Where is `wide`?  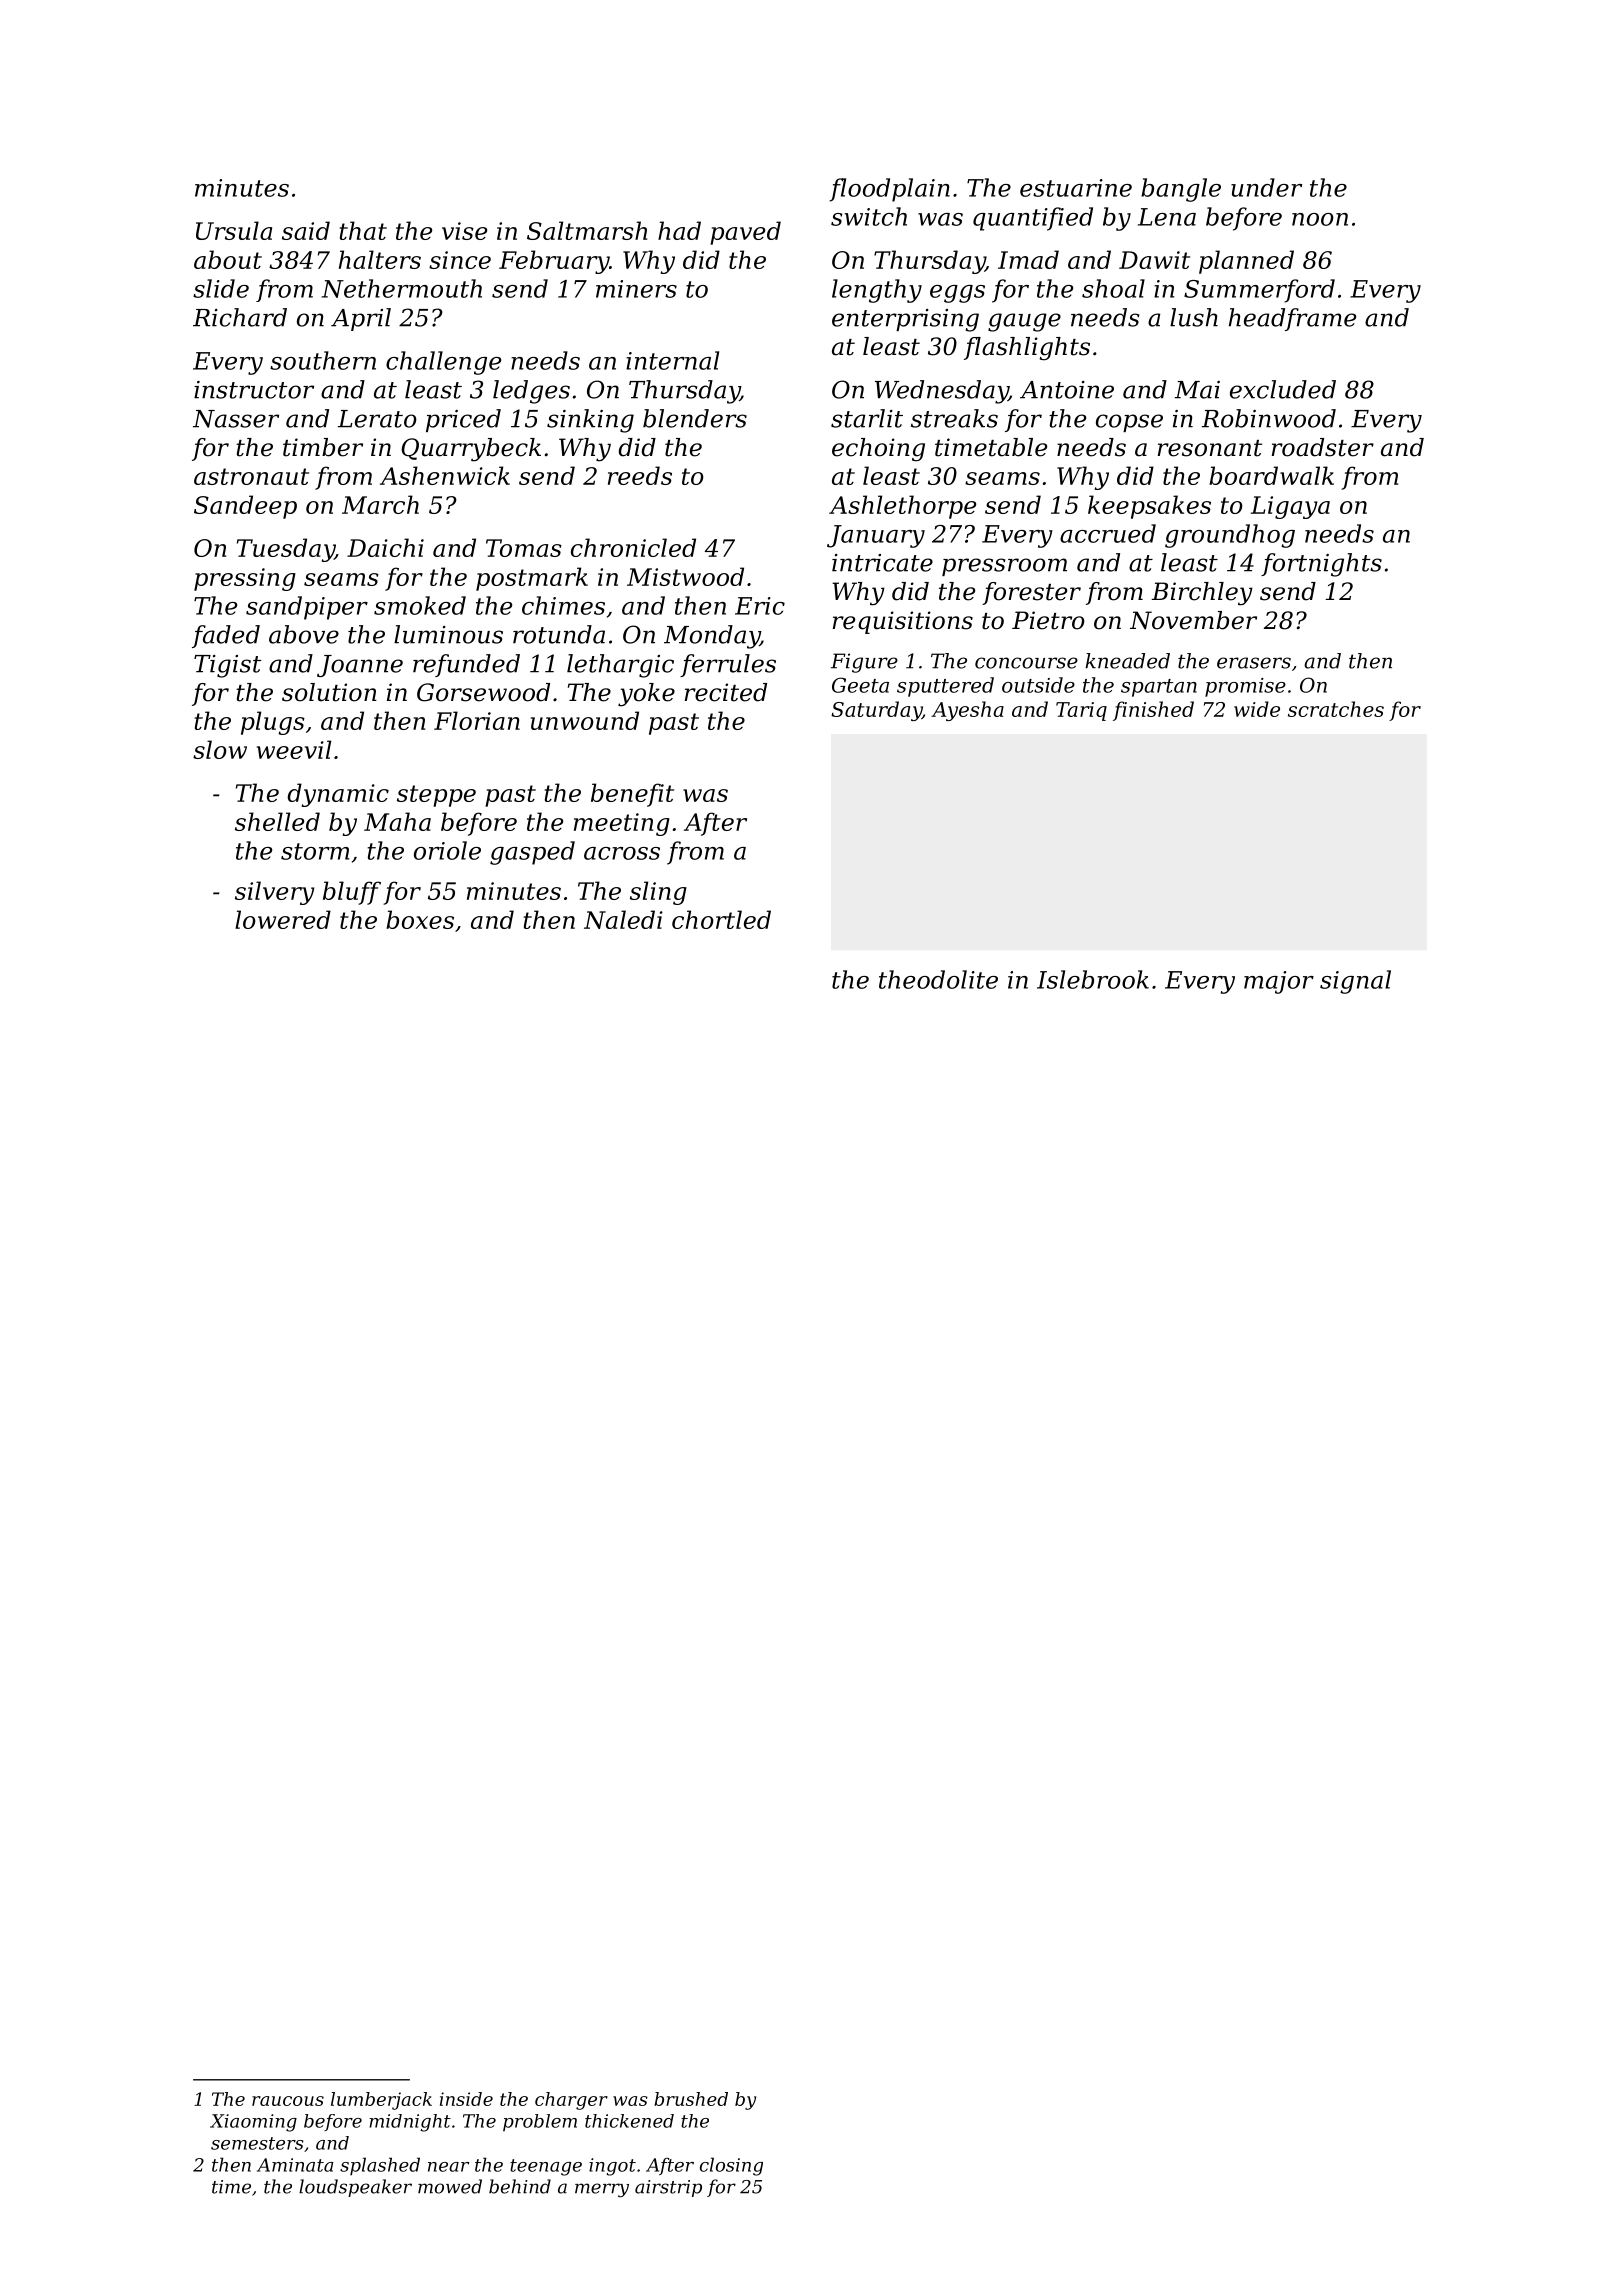 wide is located at coordinates (1257, 709).
